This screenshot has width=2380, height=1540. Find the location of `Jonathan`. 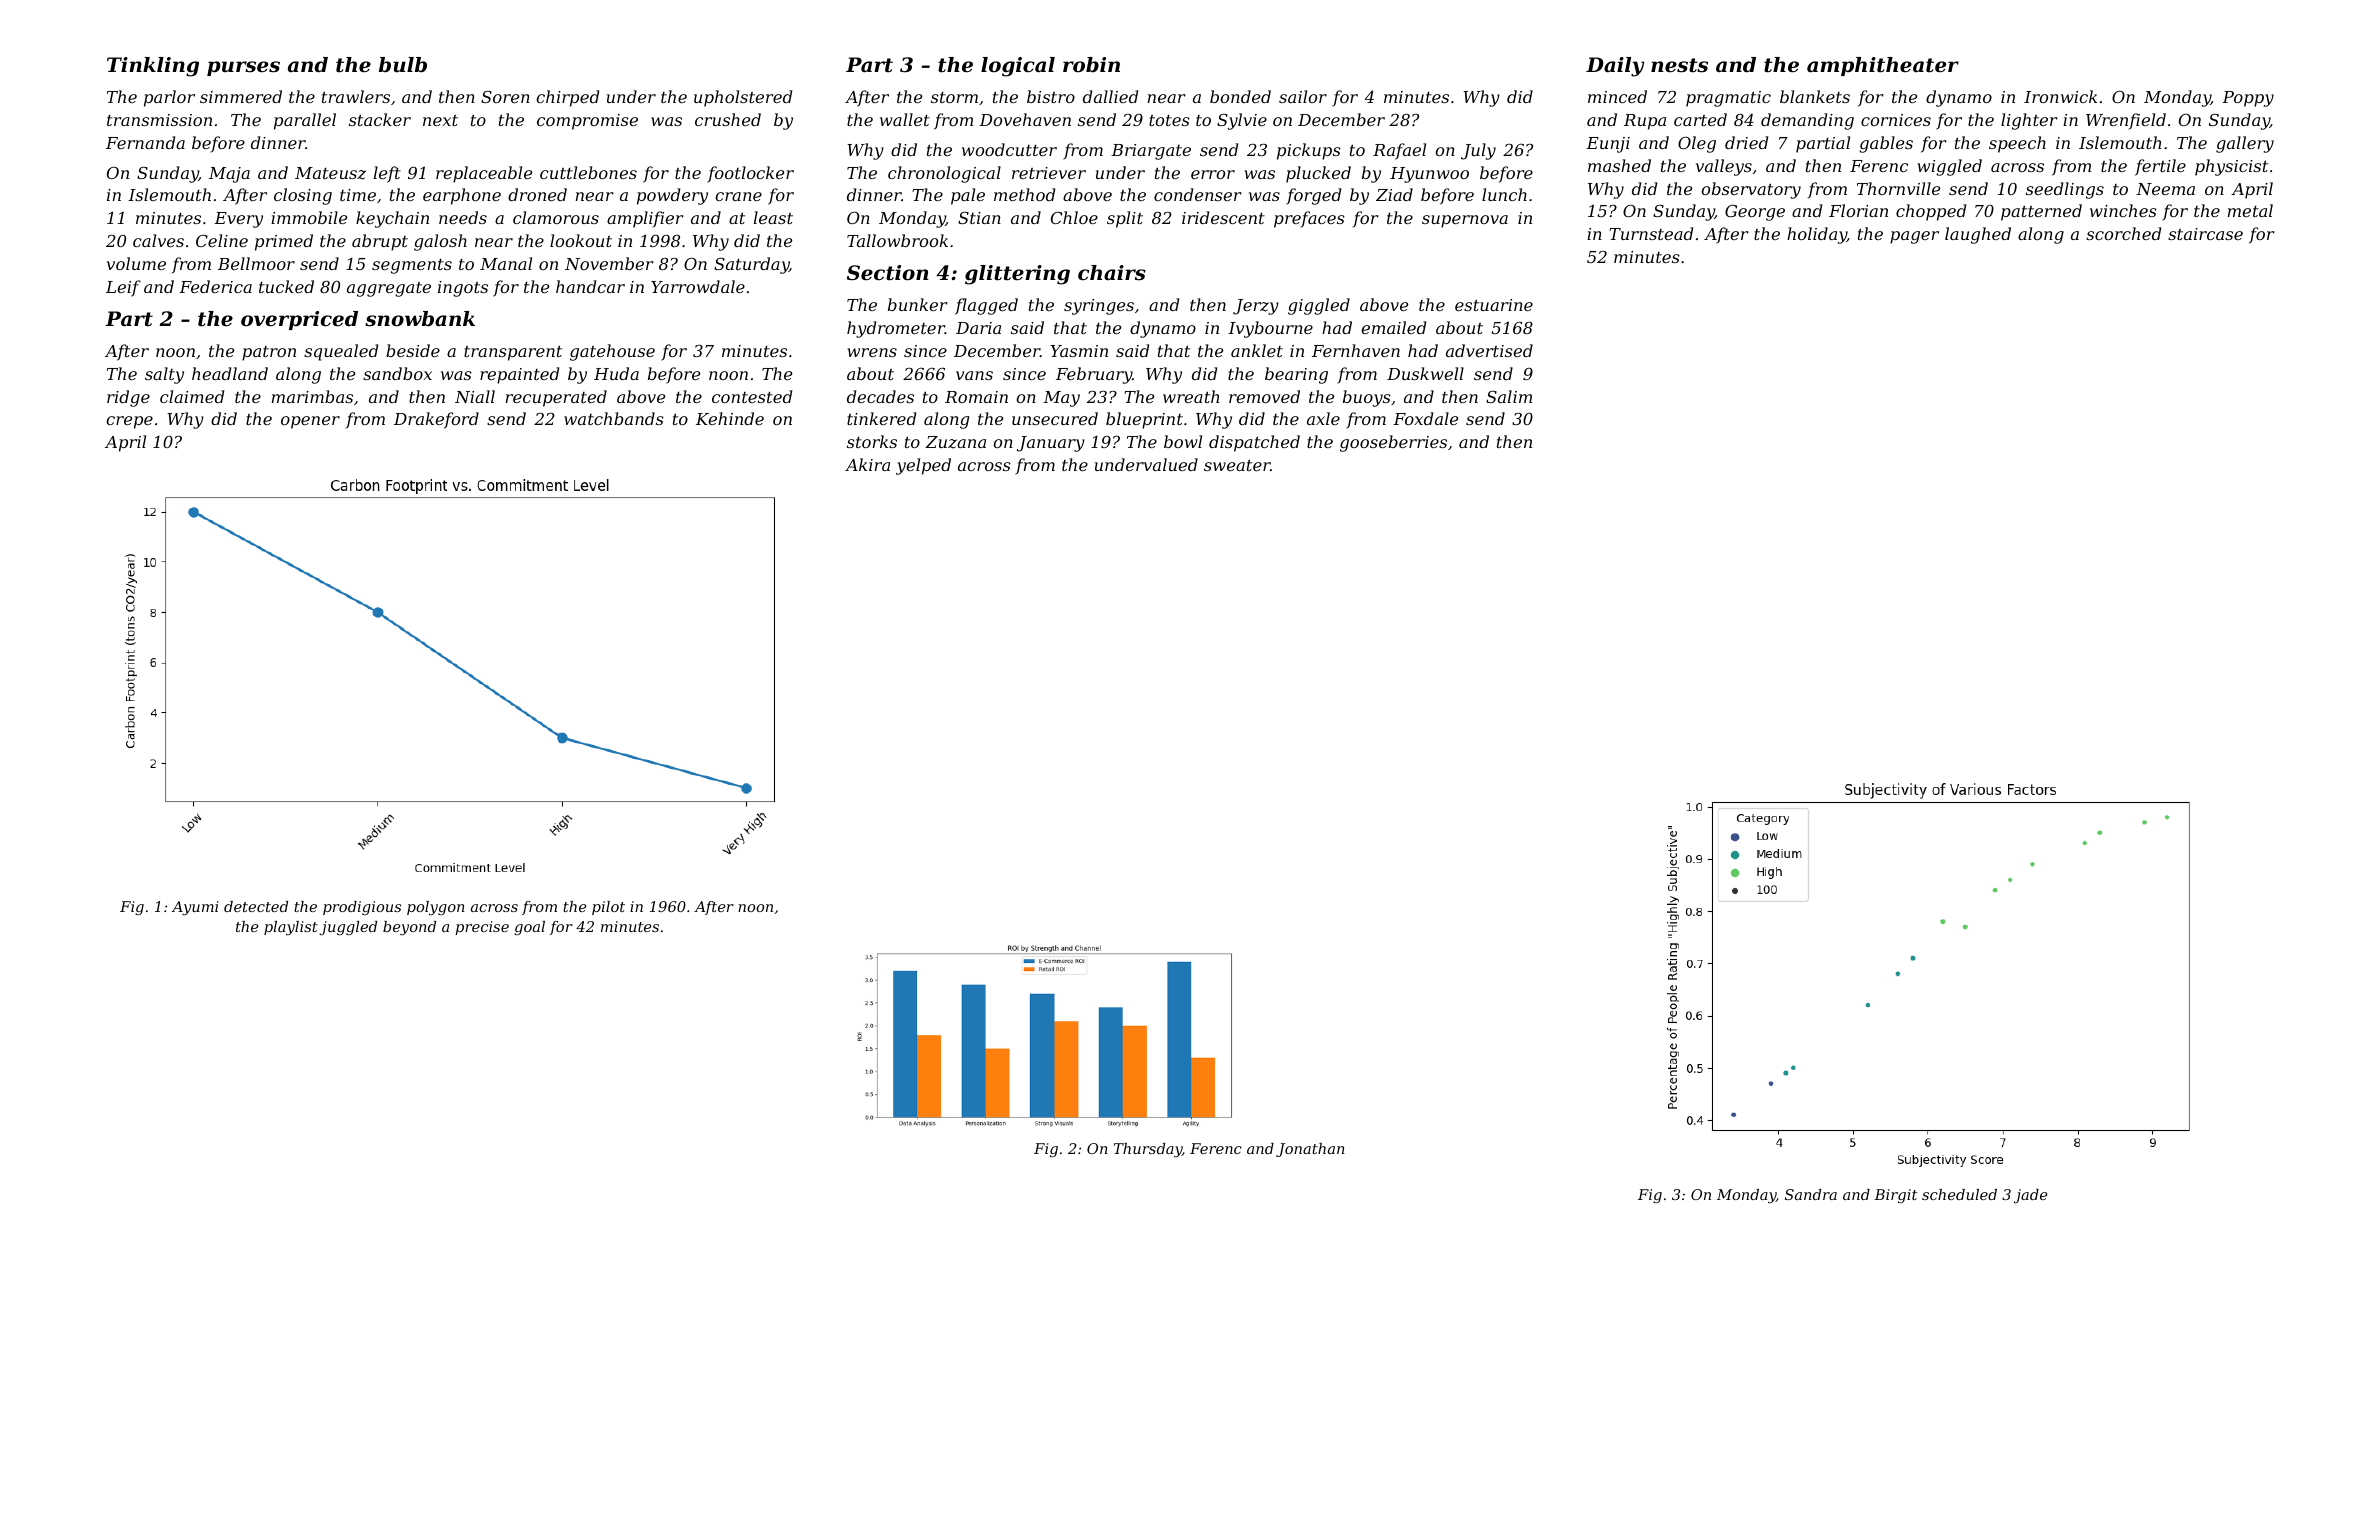

Jonathan is located at coordinates (1310, 1150).
